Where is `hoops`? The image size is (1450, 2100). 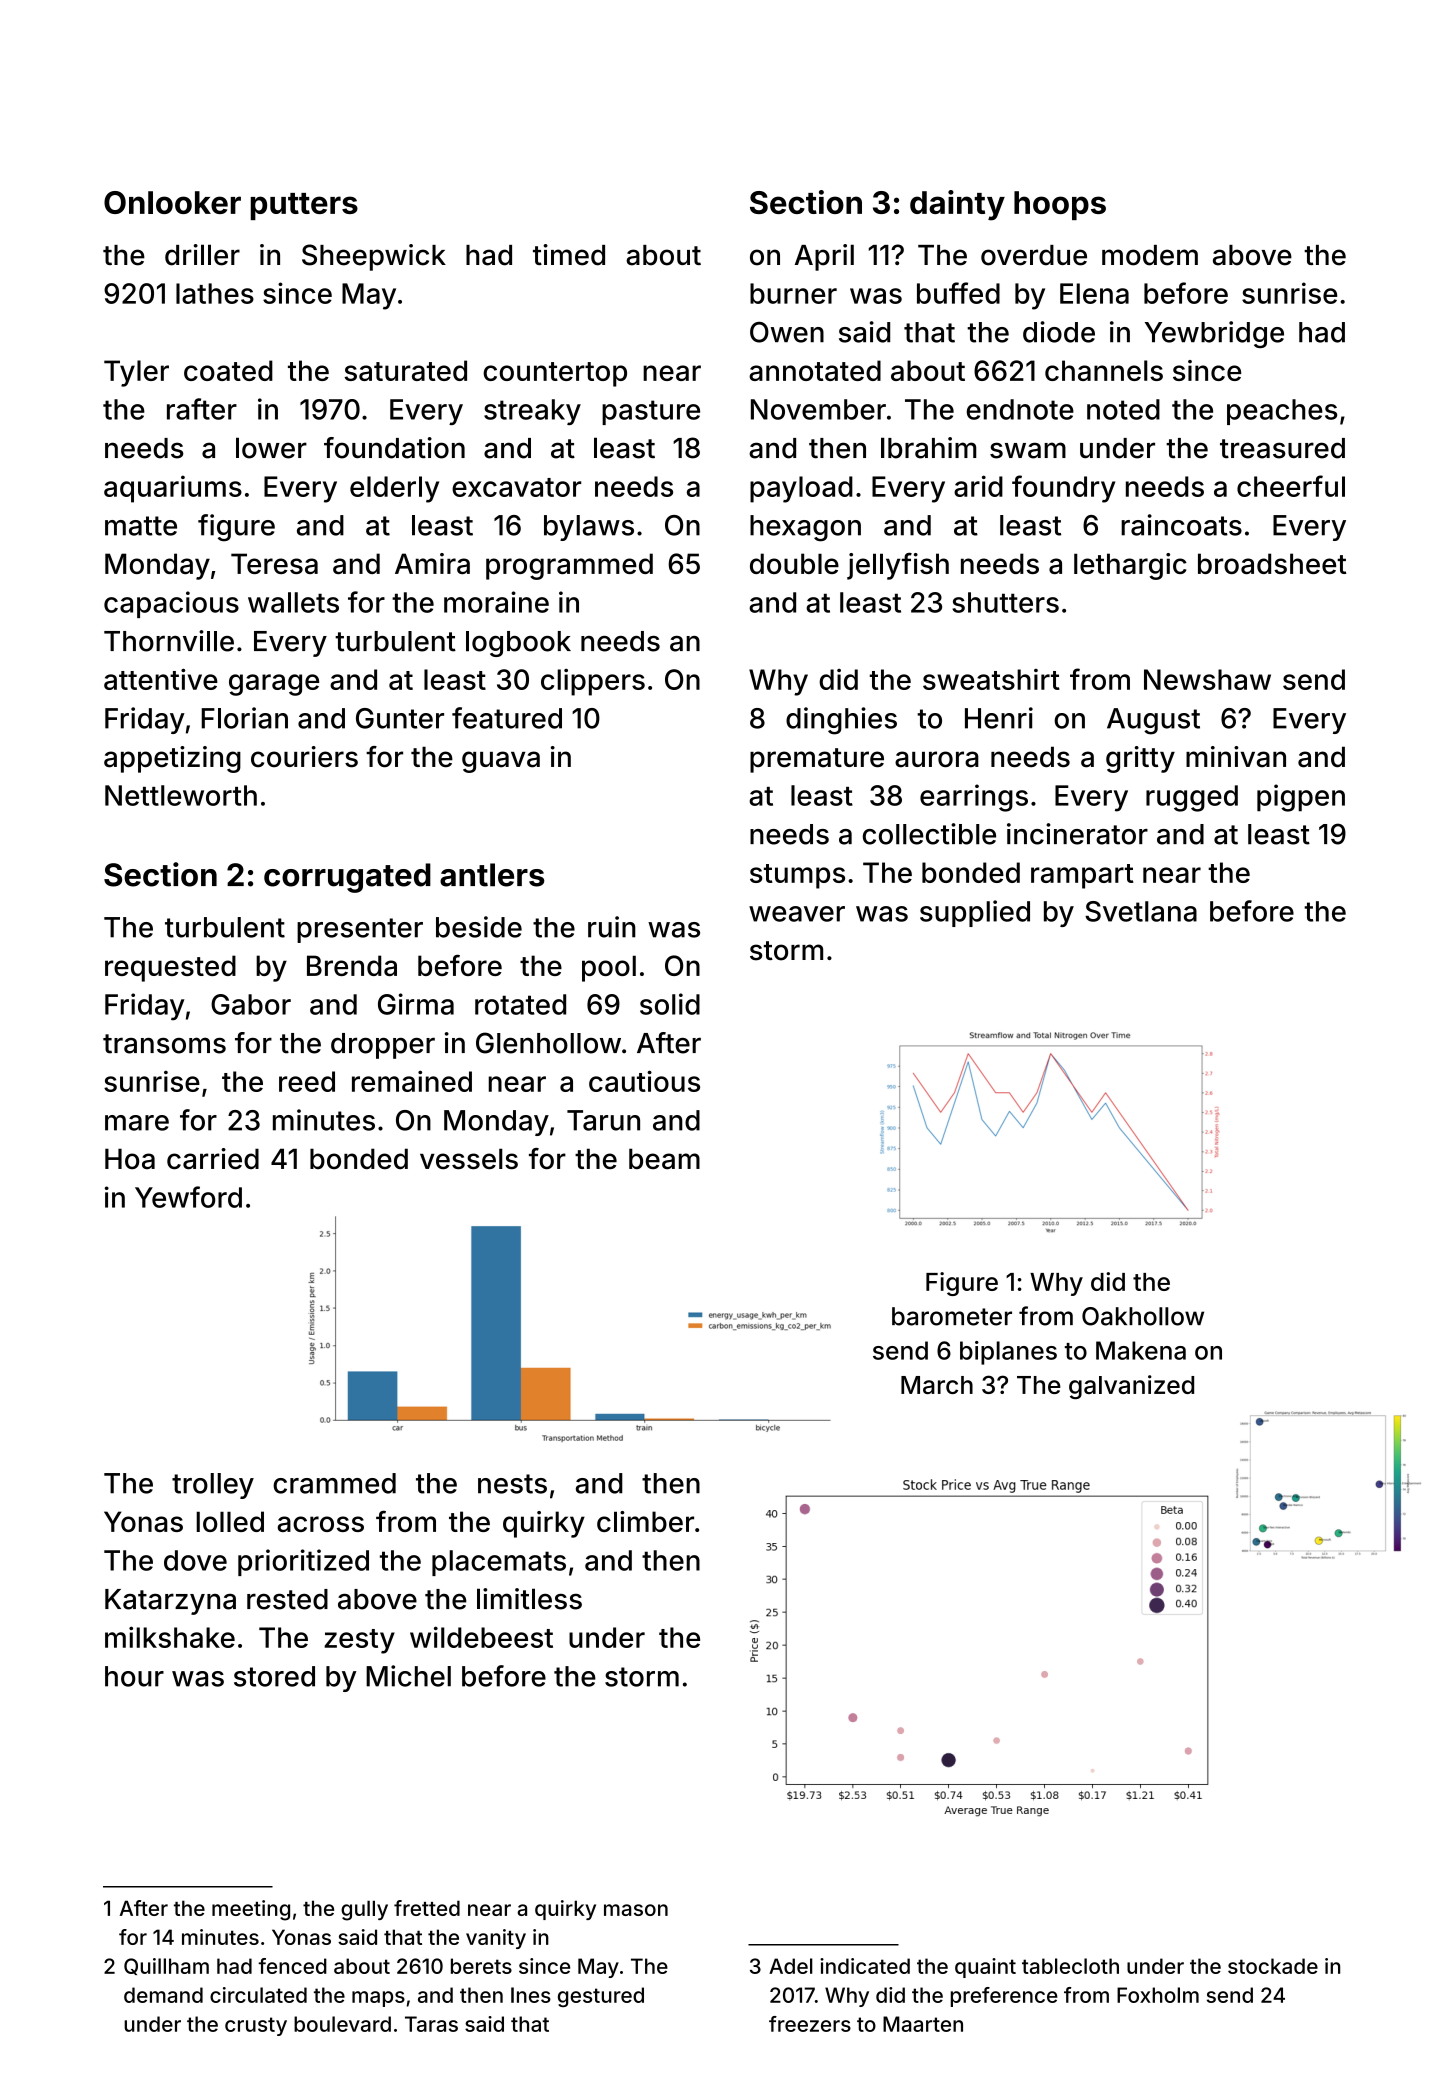
hoops is located at coordinates (1060, 205).
